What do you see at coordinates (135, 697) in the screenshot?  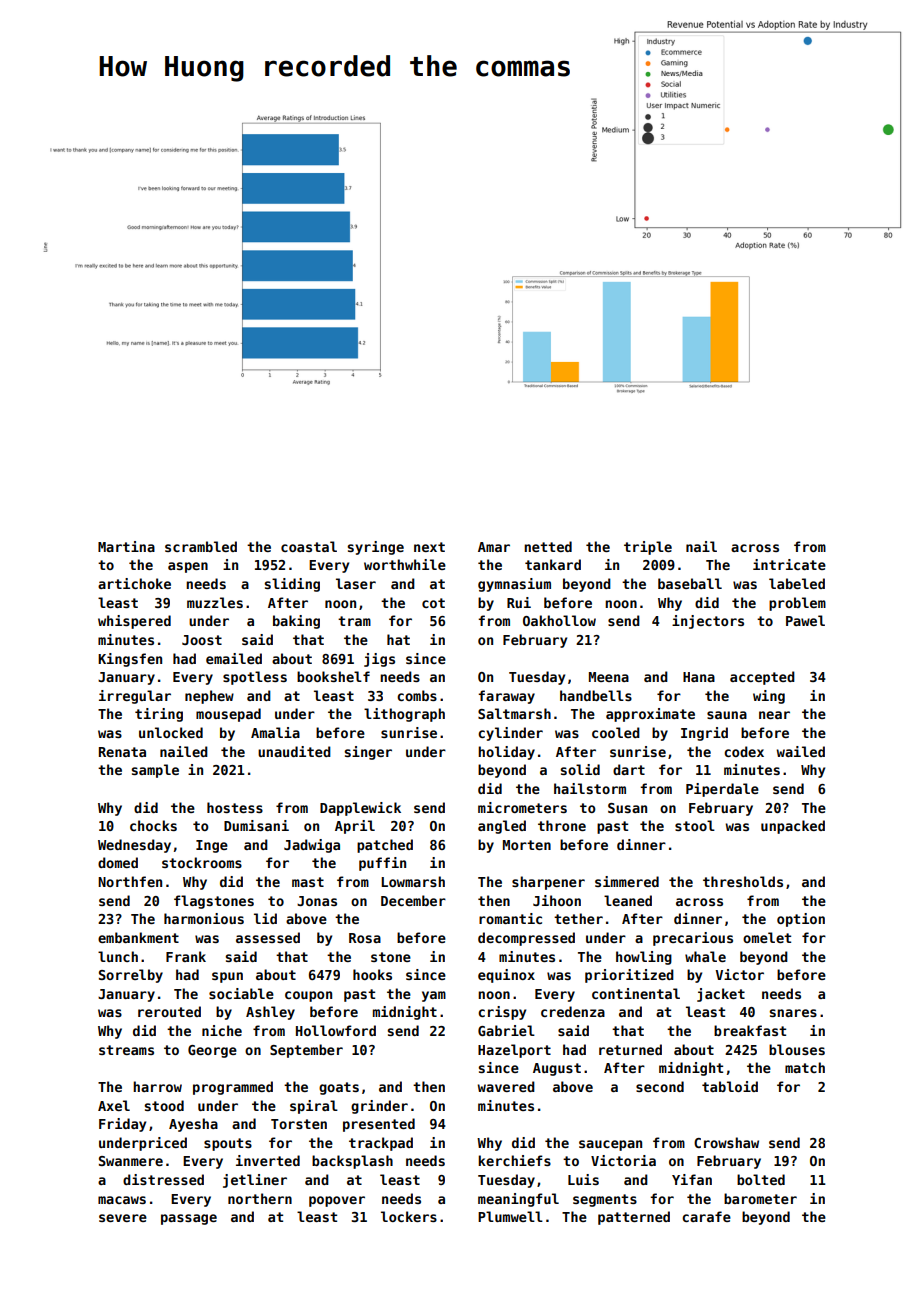 I see `irregular` at bounding box center [135, 697].
